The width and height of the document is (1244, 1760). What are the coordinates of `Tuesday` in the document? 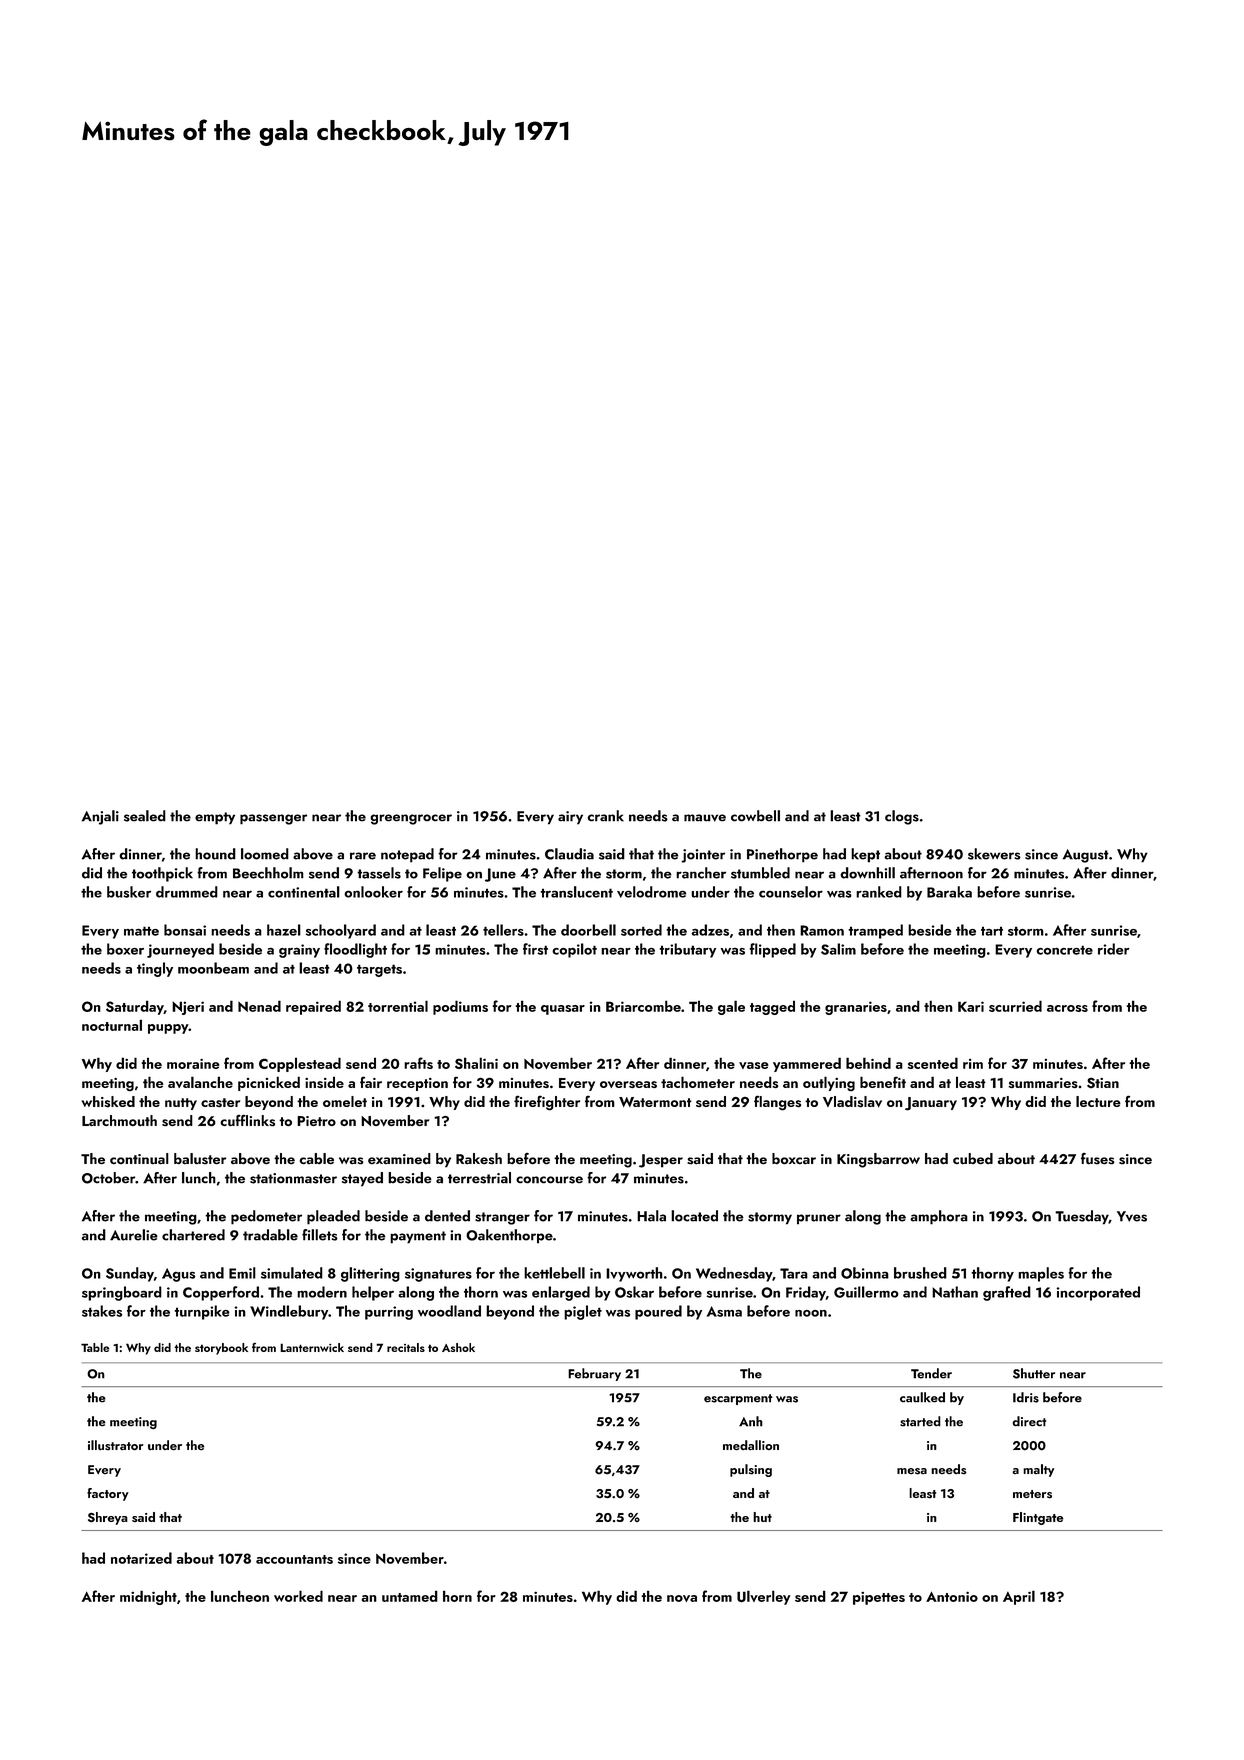 It's located at (1082, 1217).
